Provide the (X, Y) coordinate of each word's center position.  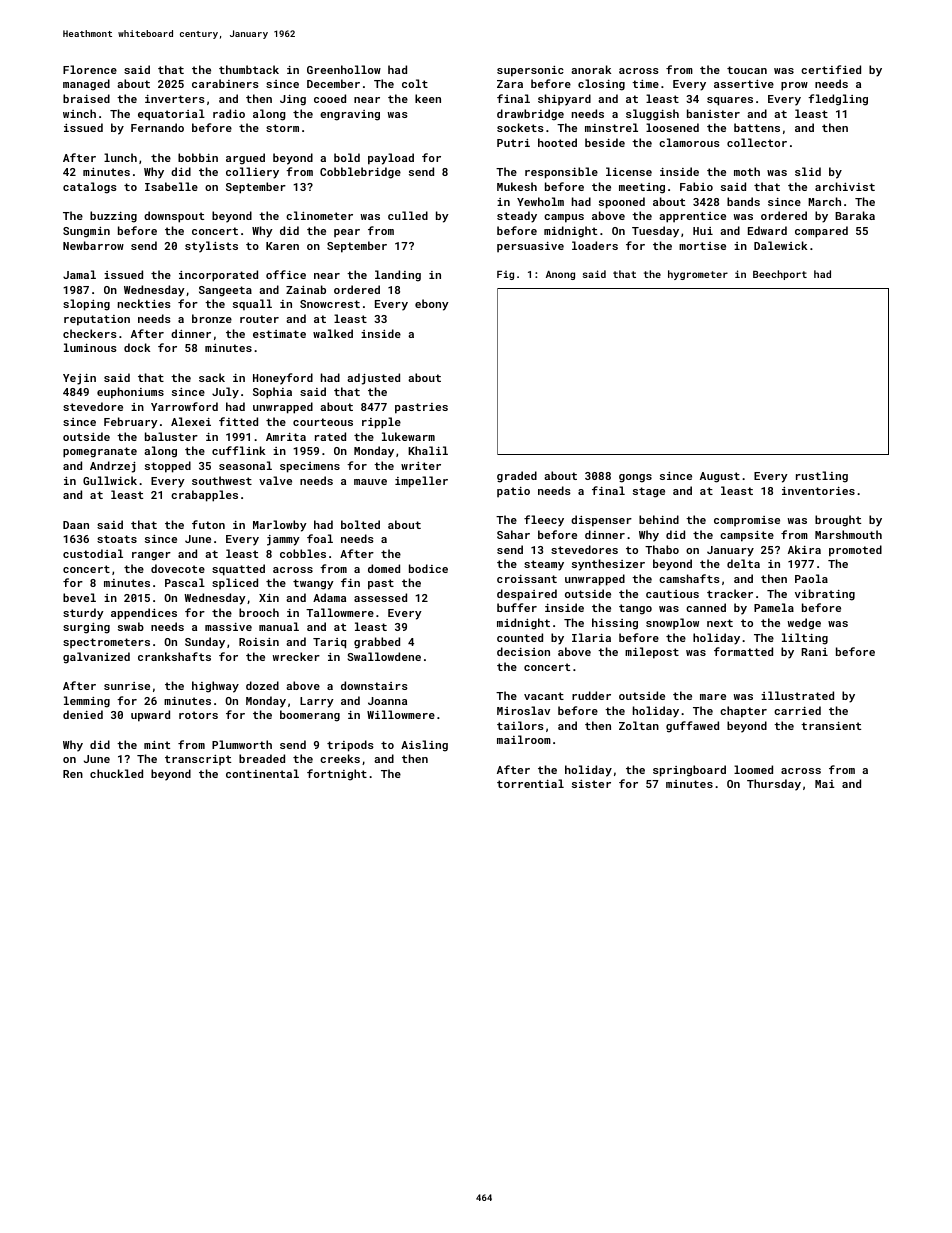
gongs (635, 478)
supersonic (530, 71)
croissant (527, 579)
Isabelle (171, 186)
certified (831, 69)
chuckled (116, 773)
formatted (743, 651)
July (225, 393)
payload (391, 159)
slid (808, 171)
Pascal (185, 582)
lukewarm (408, 436)
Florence (90, 69)
